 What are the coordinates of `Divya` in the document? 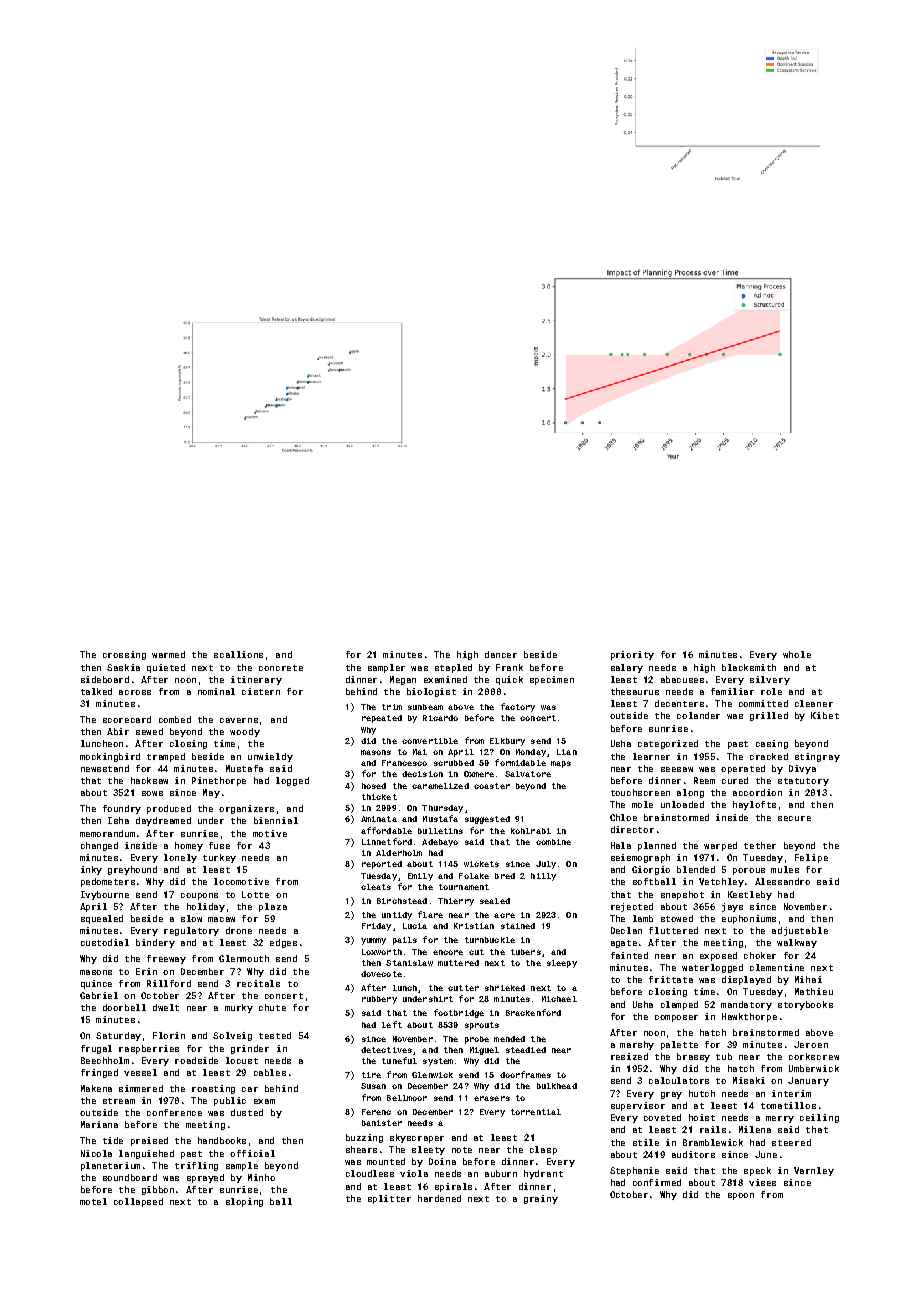 It's located at (802, 769).
